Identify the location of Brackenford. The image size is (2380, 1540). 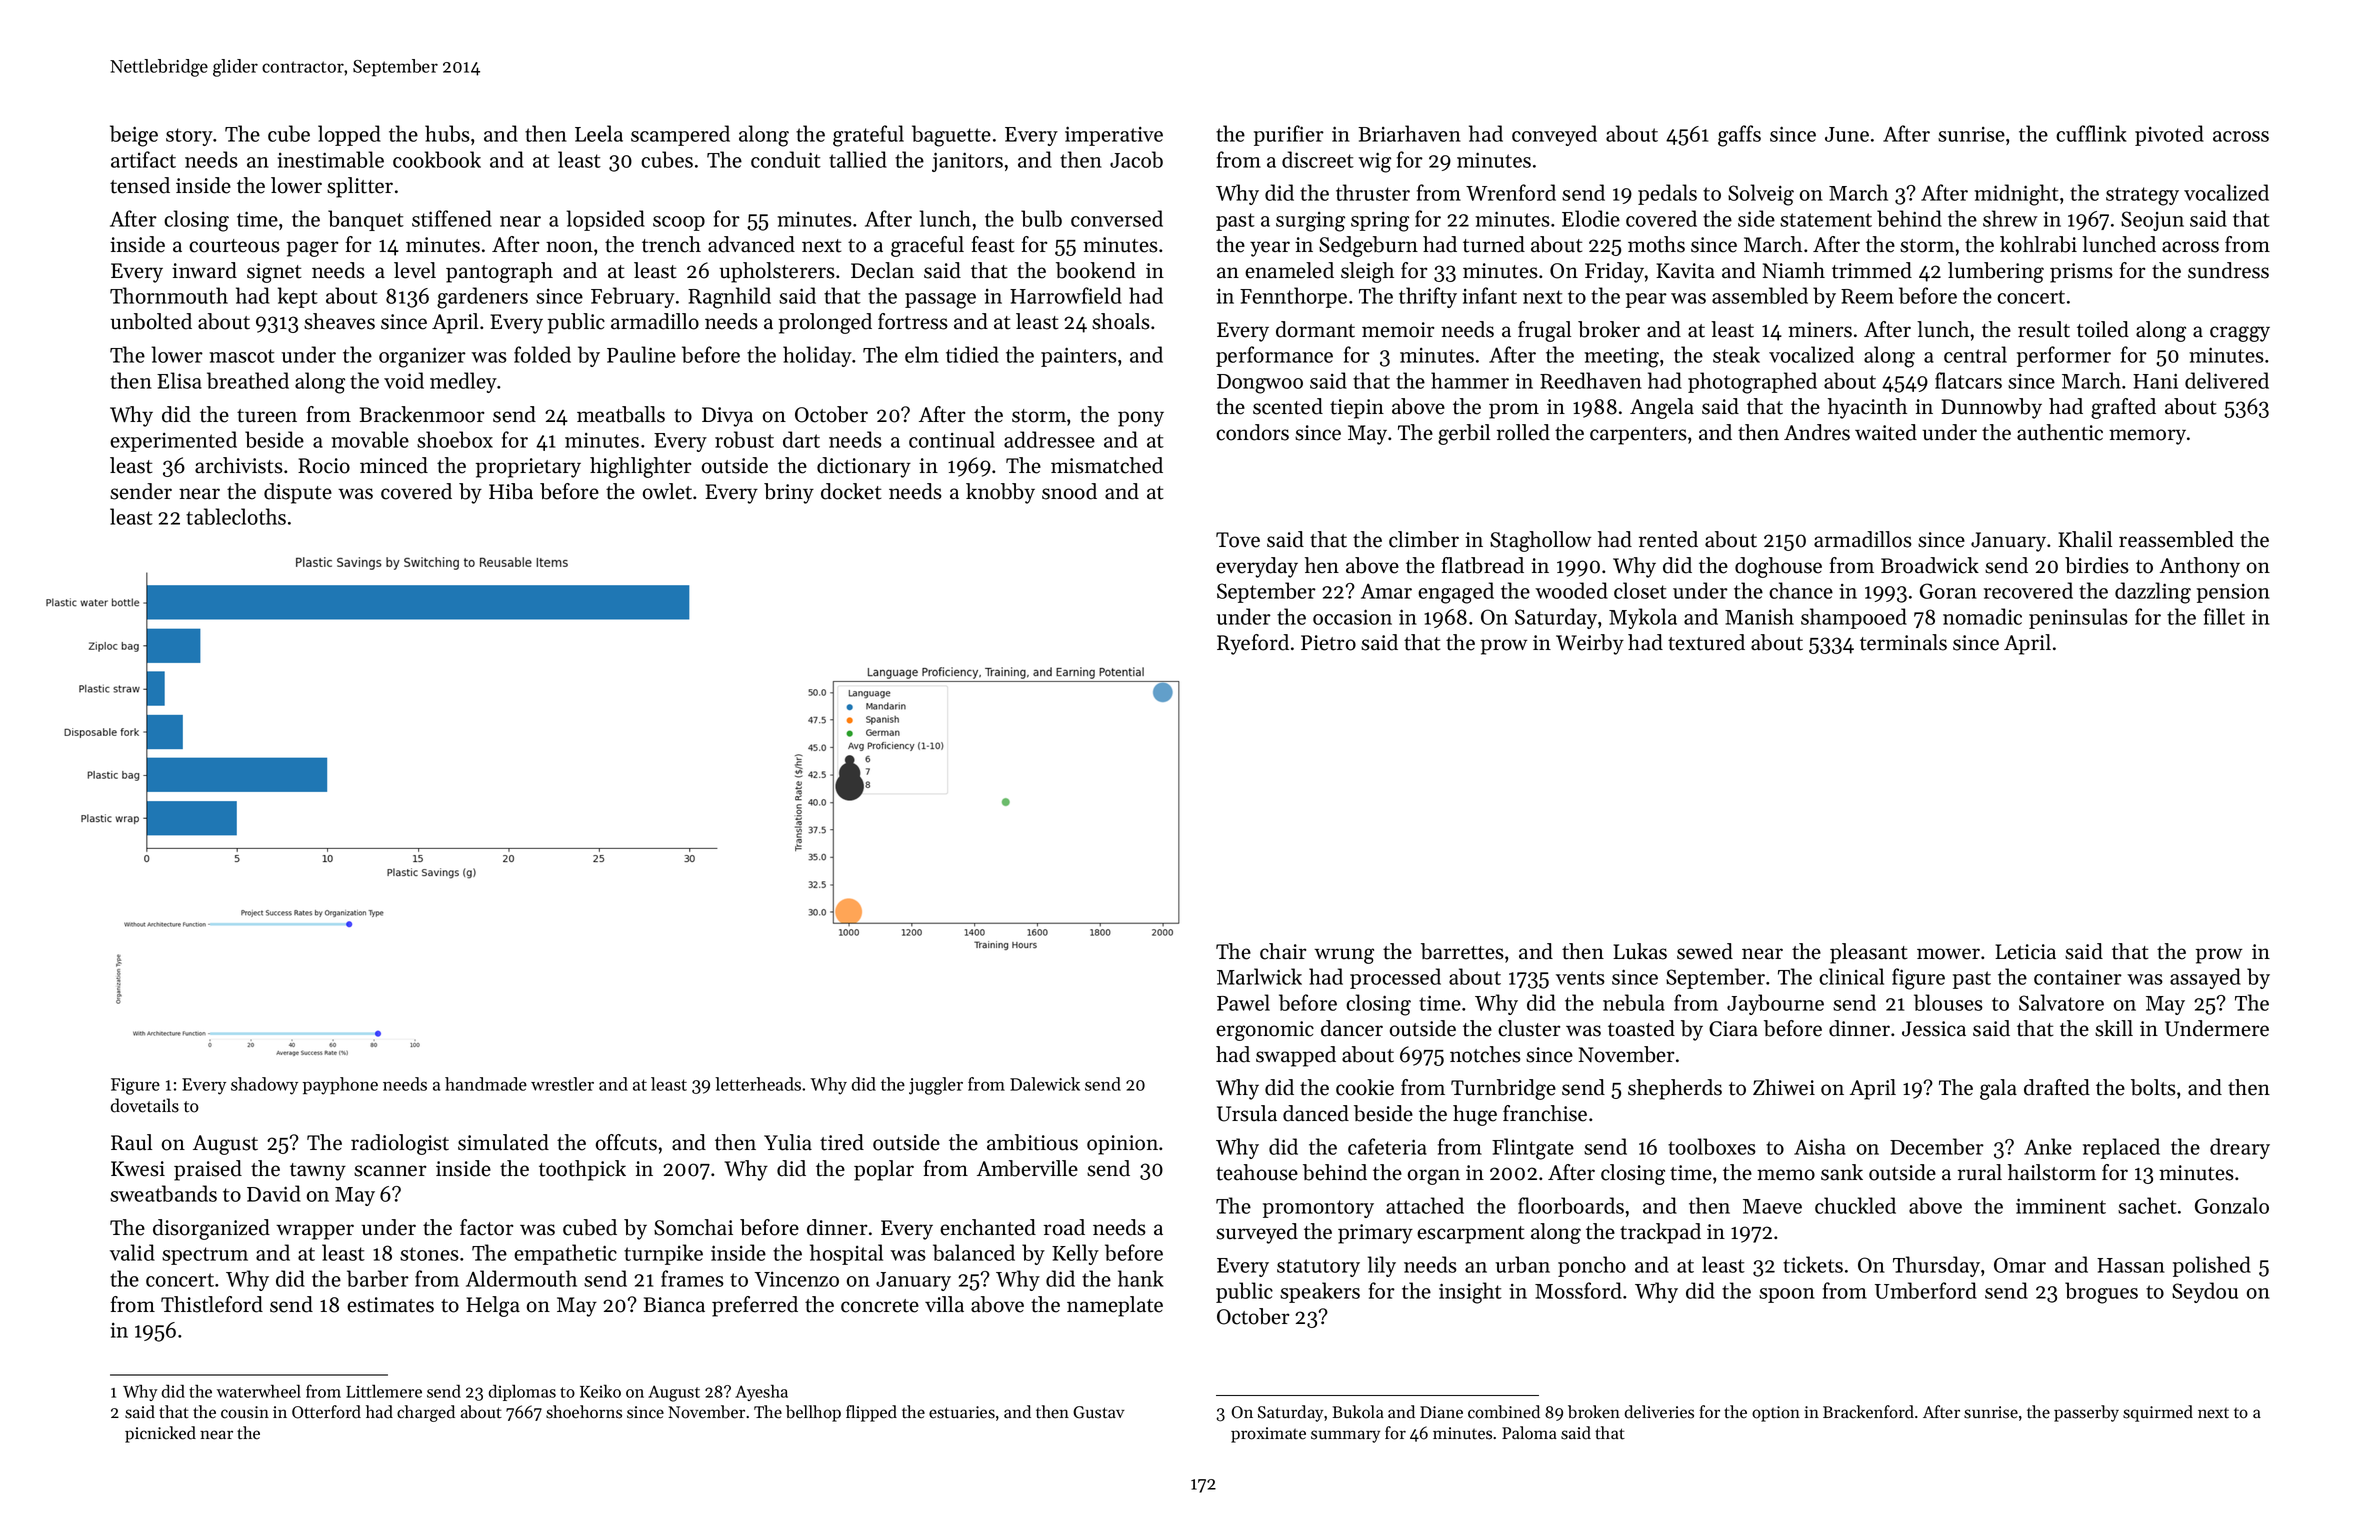
(1868, 1412).
